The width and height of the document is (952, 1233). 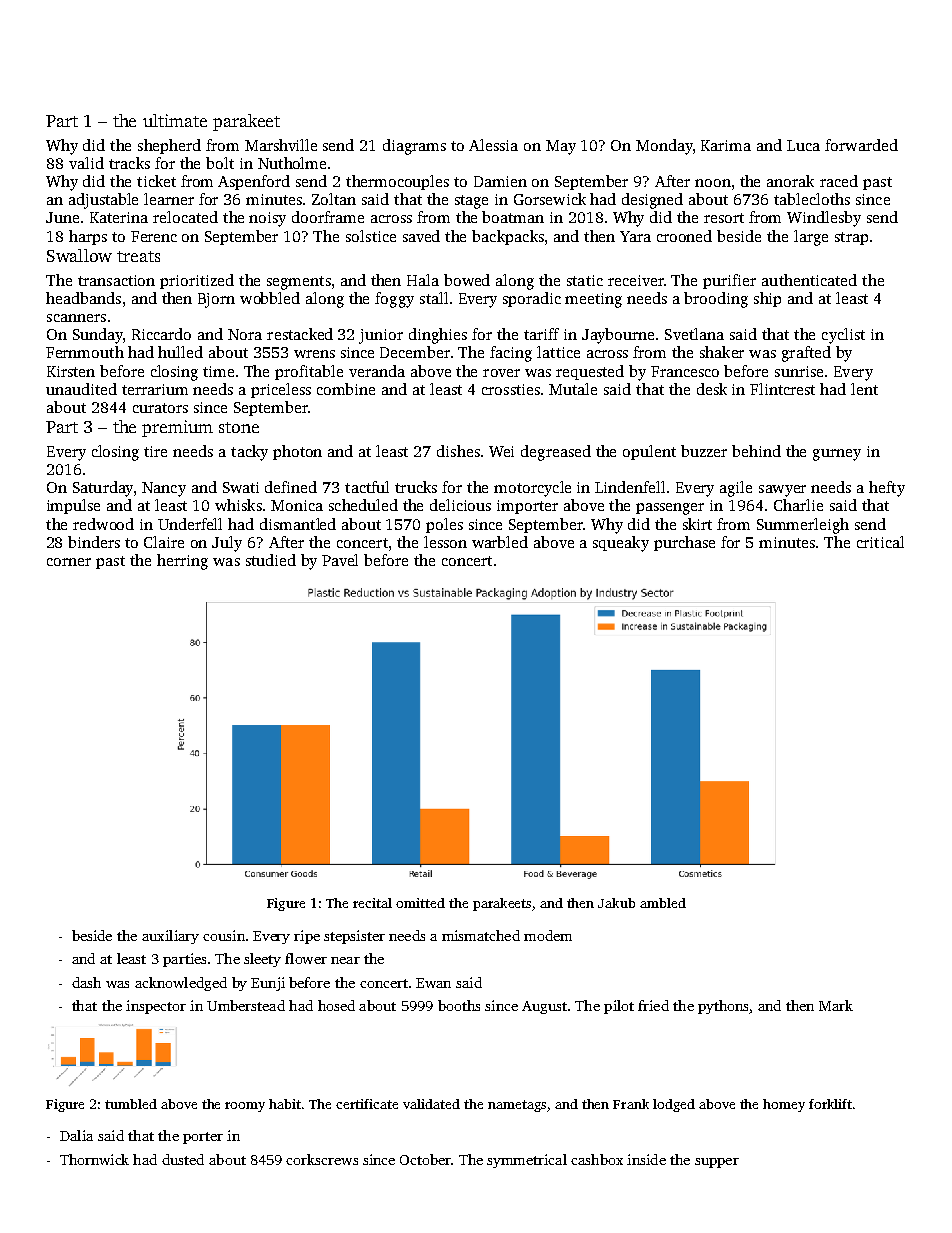 I want to click on gurney, so click(x=837, y=455).
